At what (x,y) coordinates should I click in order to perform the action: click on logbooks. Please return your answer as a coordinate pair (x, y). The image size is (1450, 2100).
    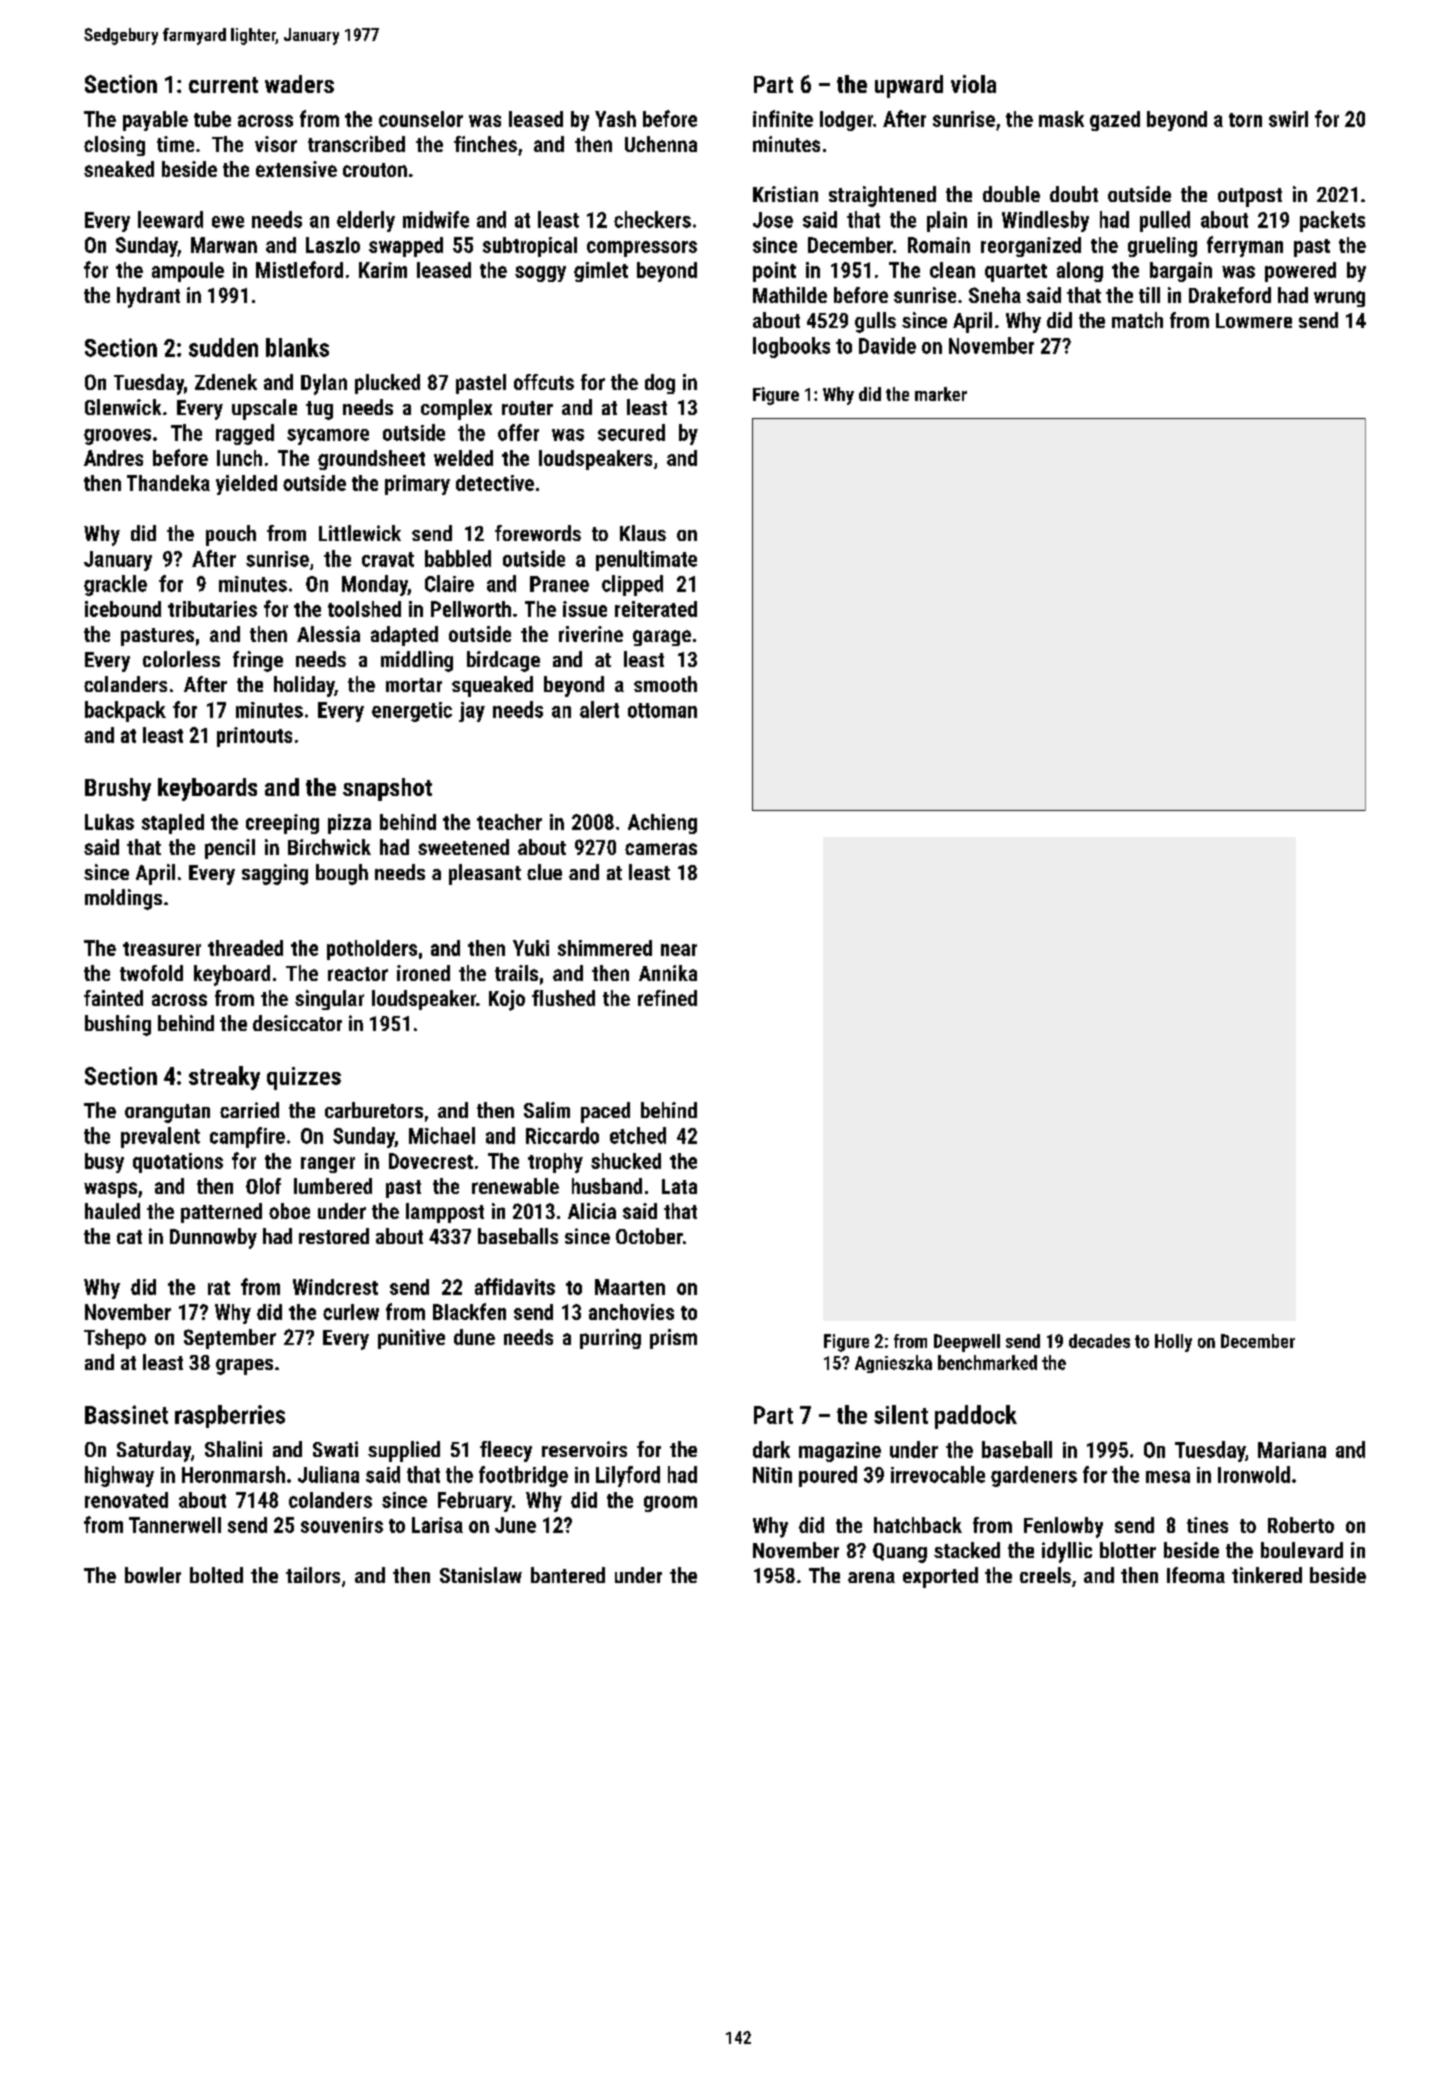
    Looking at the image, I should click on (791, 347).
